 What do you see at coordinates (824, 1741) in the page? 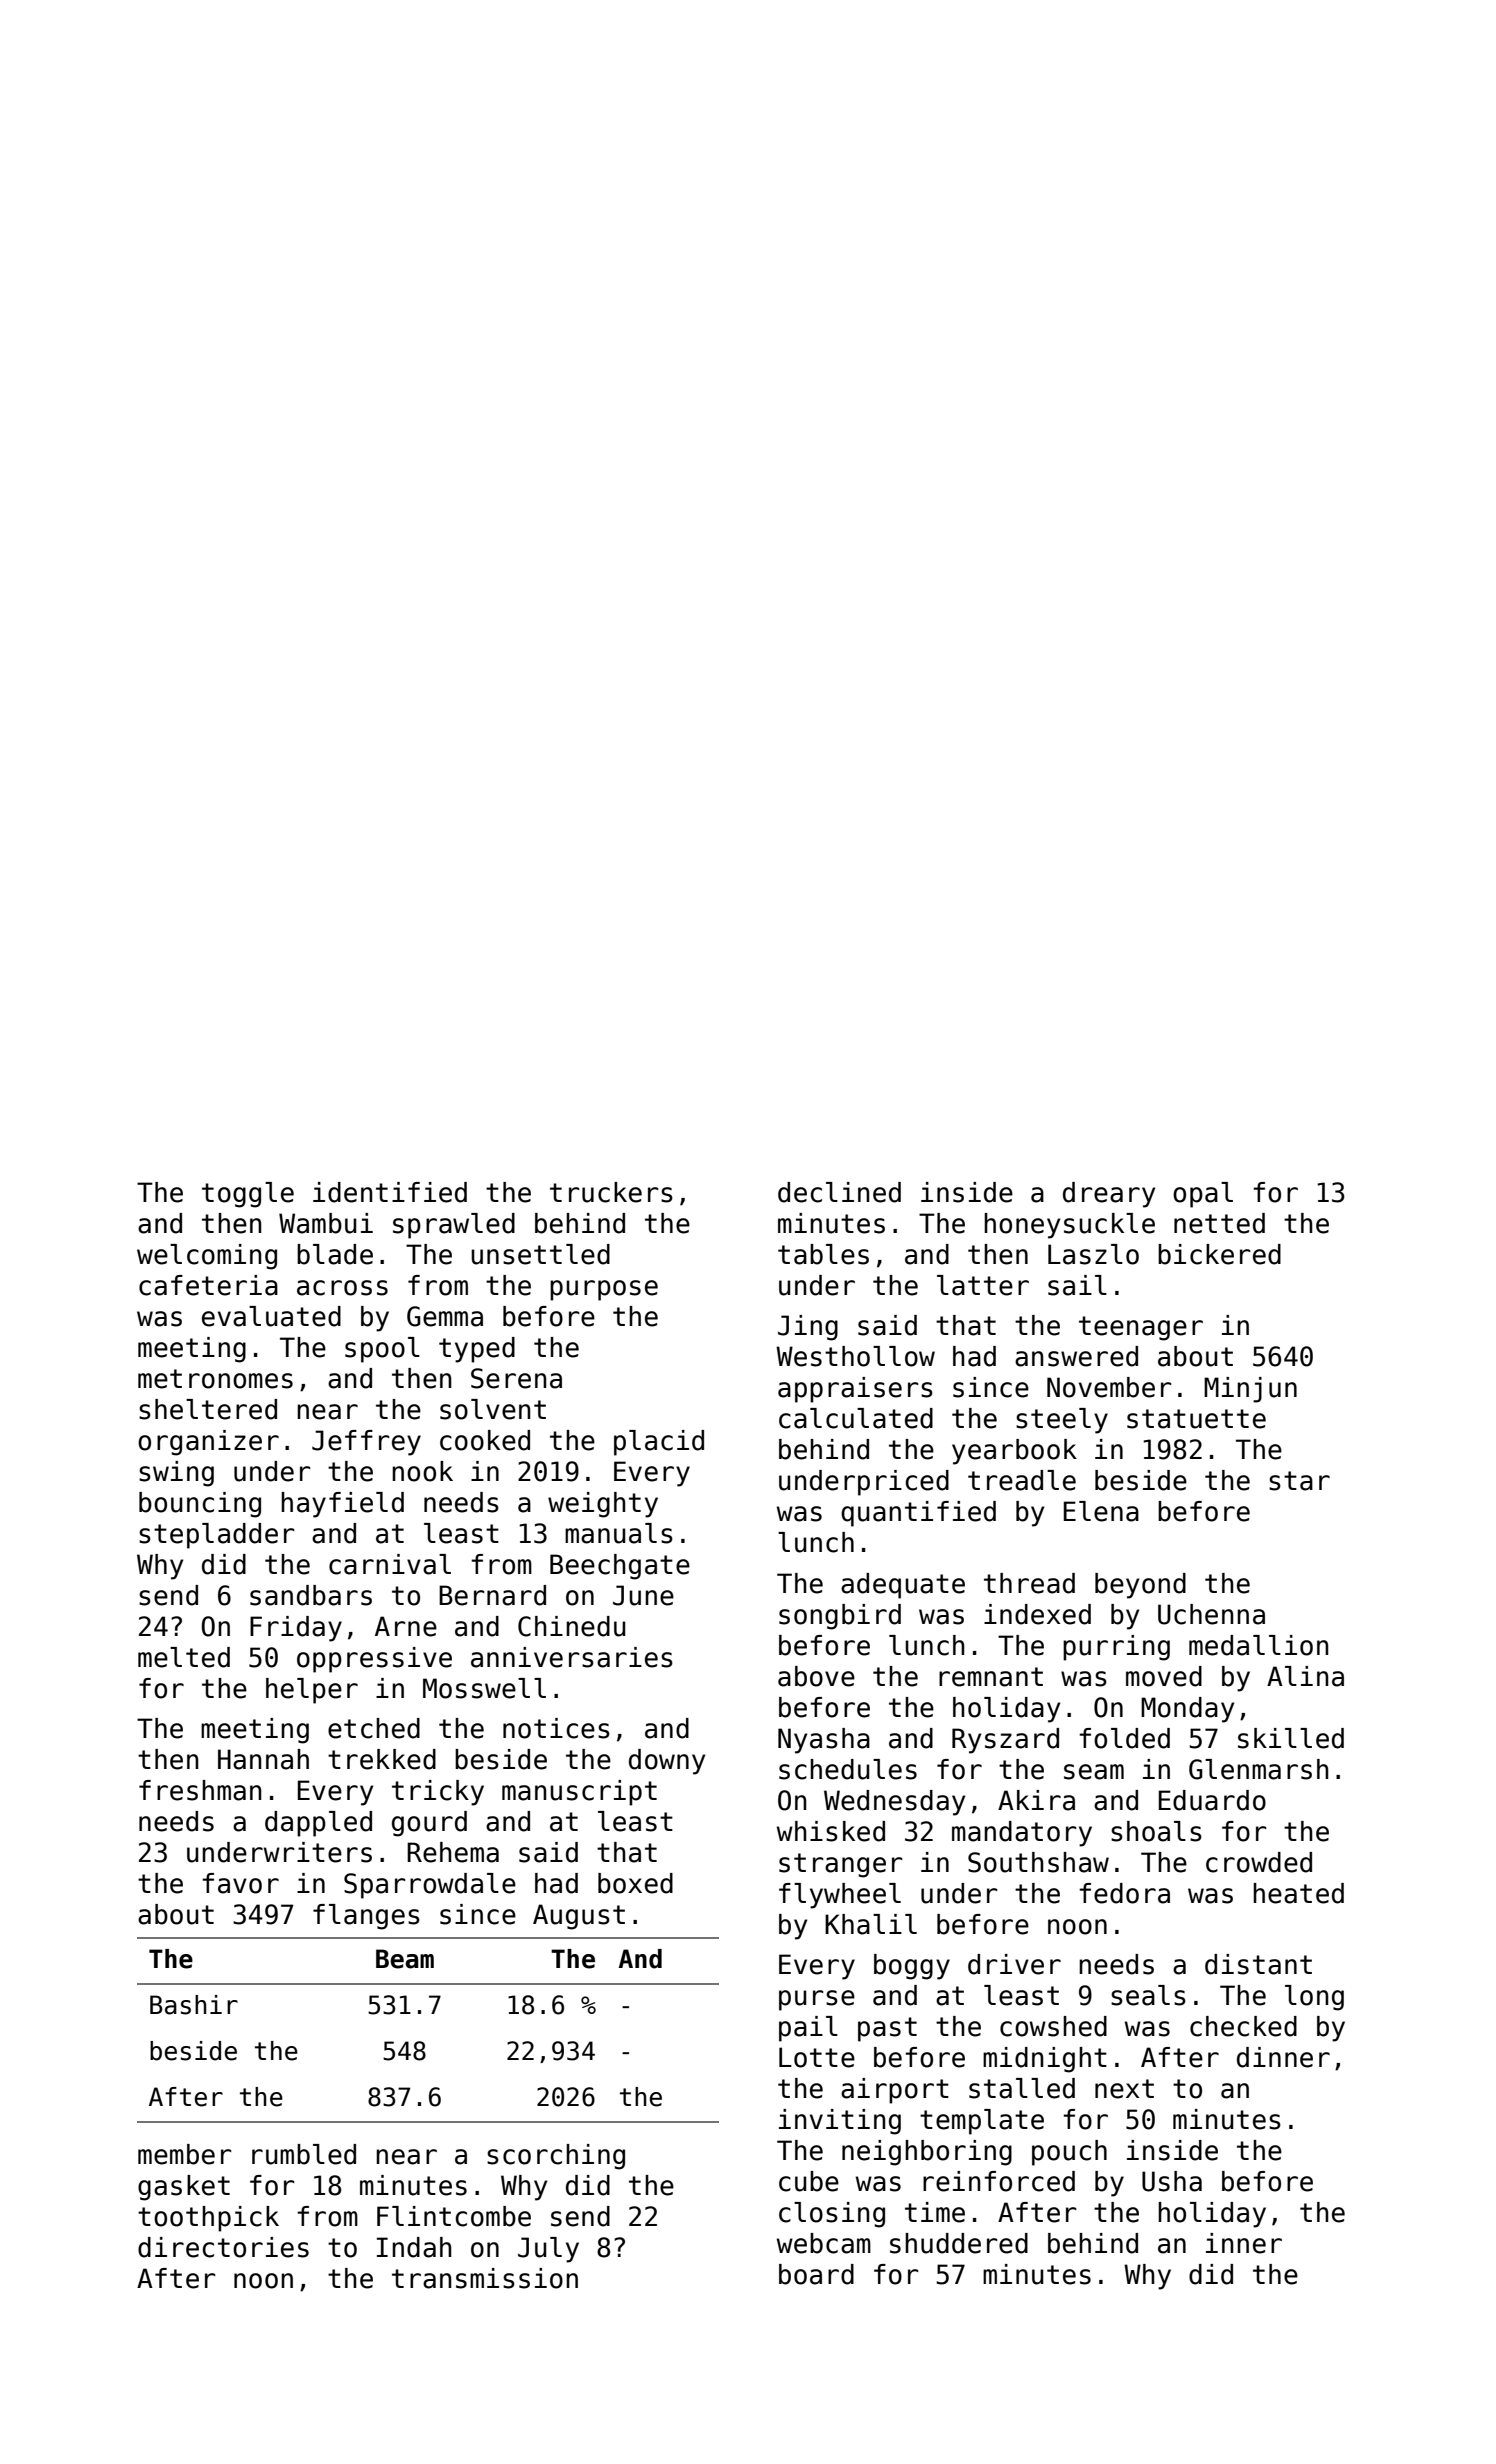
I see `Nyasha` at bounding box center [824, 1741].
